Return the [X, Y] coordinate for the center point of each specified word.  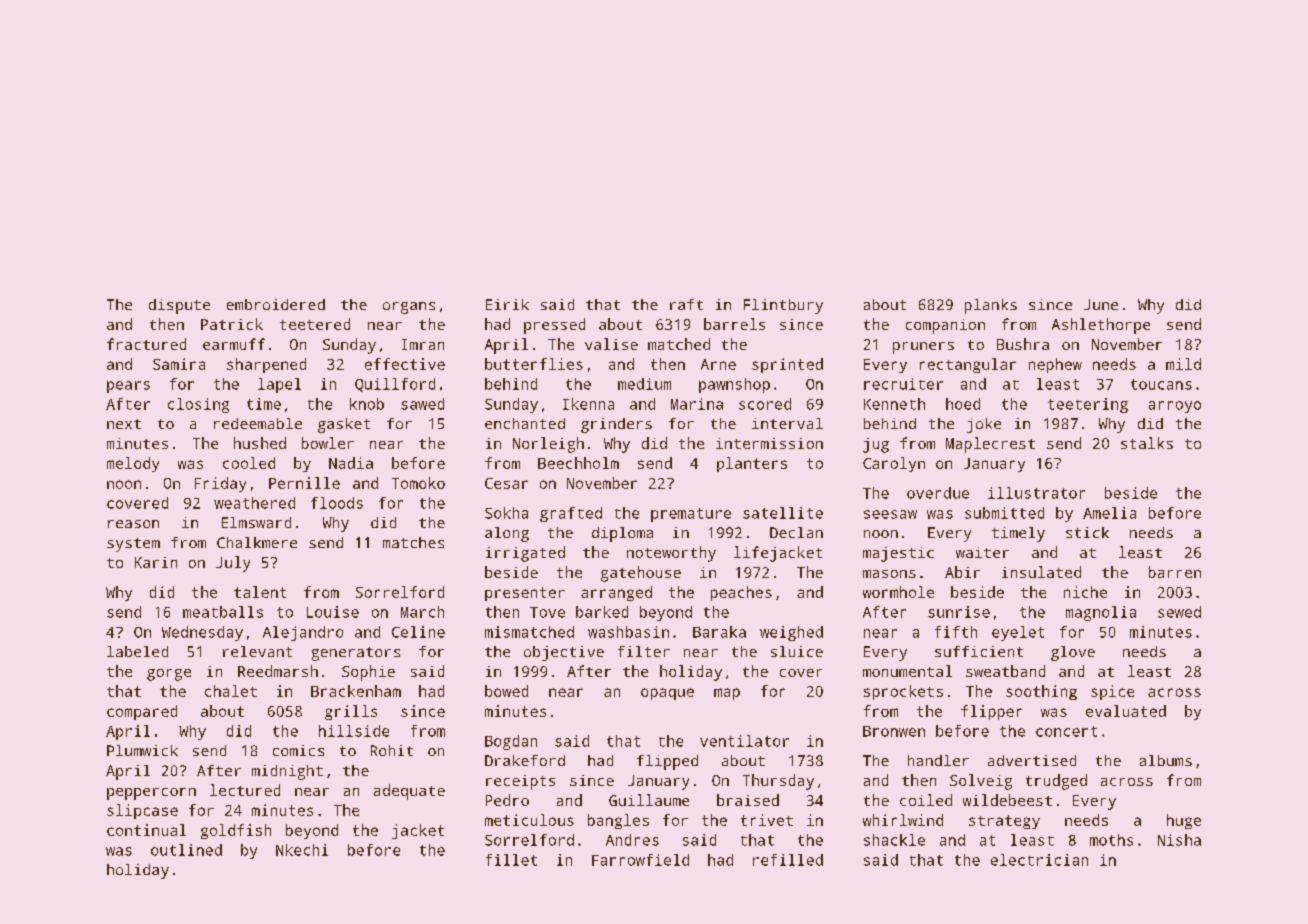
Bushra [1023, 344]
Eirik [507, 304]
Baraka [719, 632]
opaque [667, 694]
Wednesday [202, 633]
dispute [179, 306]
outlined [186, 850]
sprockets [903, 692]
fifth [956, 632]
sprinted [787, 365]
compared [142, 712]
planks [991, 306]
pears [128, 387]
